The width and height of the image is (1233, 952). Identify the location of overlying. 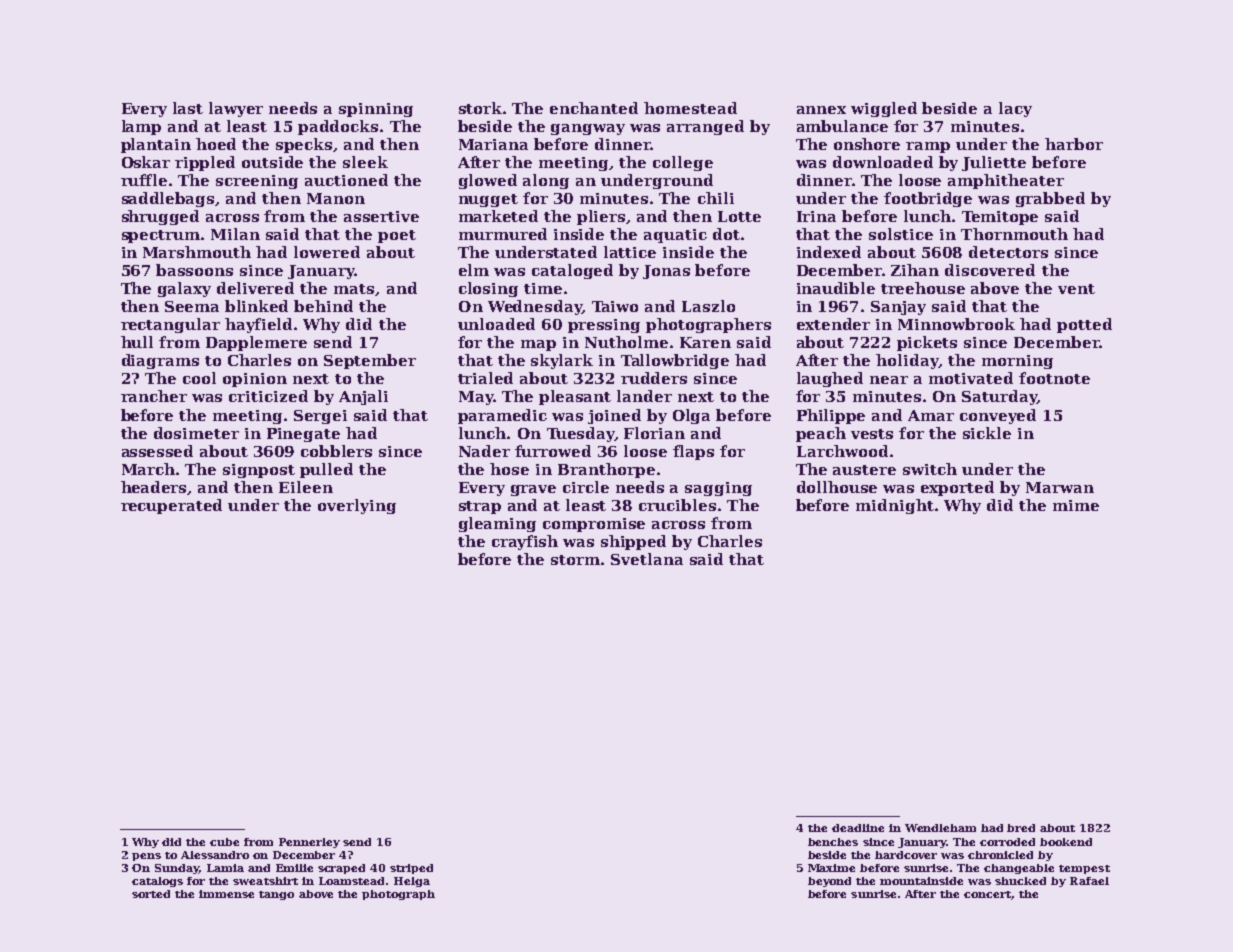
(357, 506).
